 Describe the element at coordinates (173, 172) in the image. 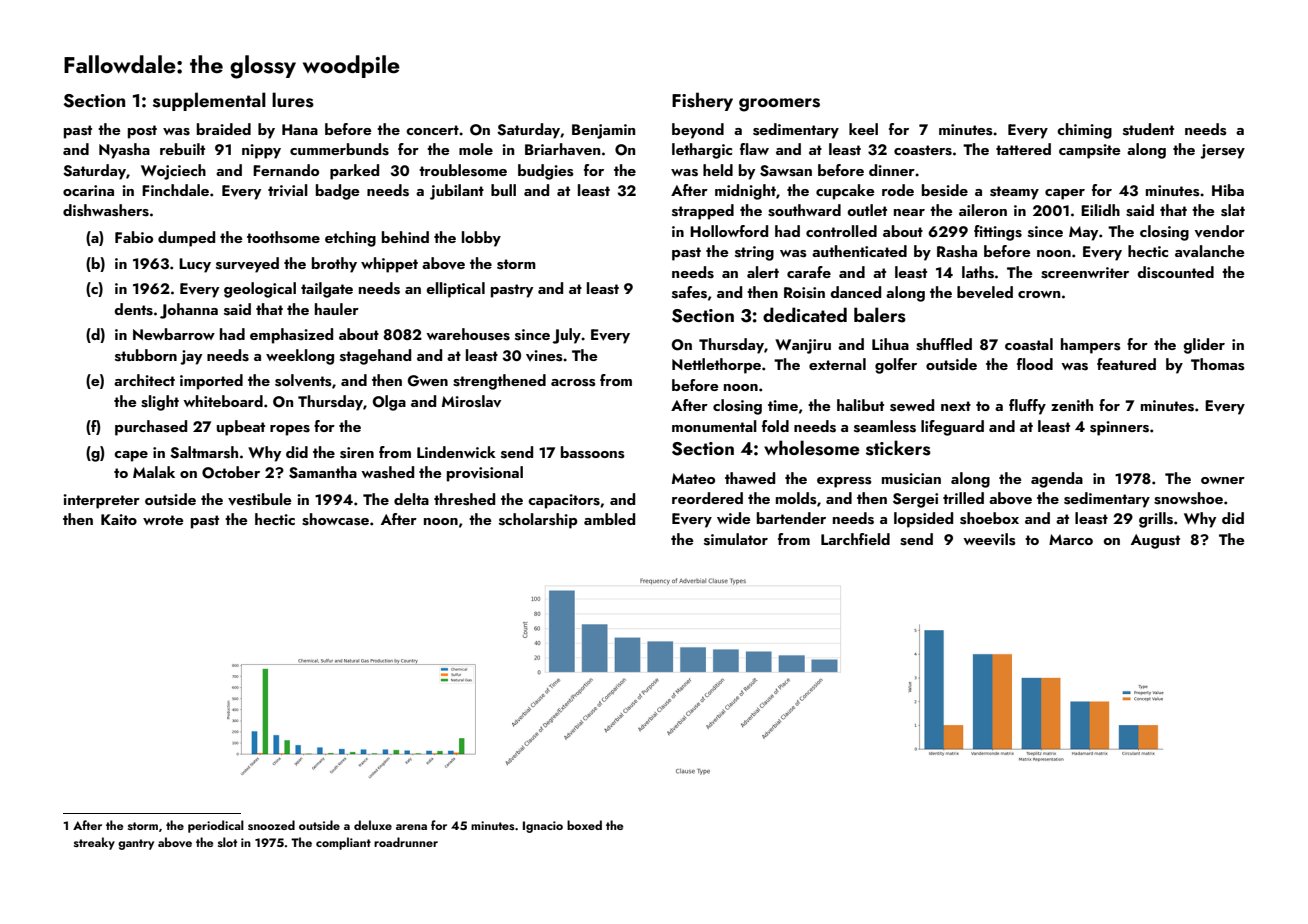

I see `Wojciech` at that location.
